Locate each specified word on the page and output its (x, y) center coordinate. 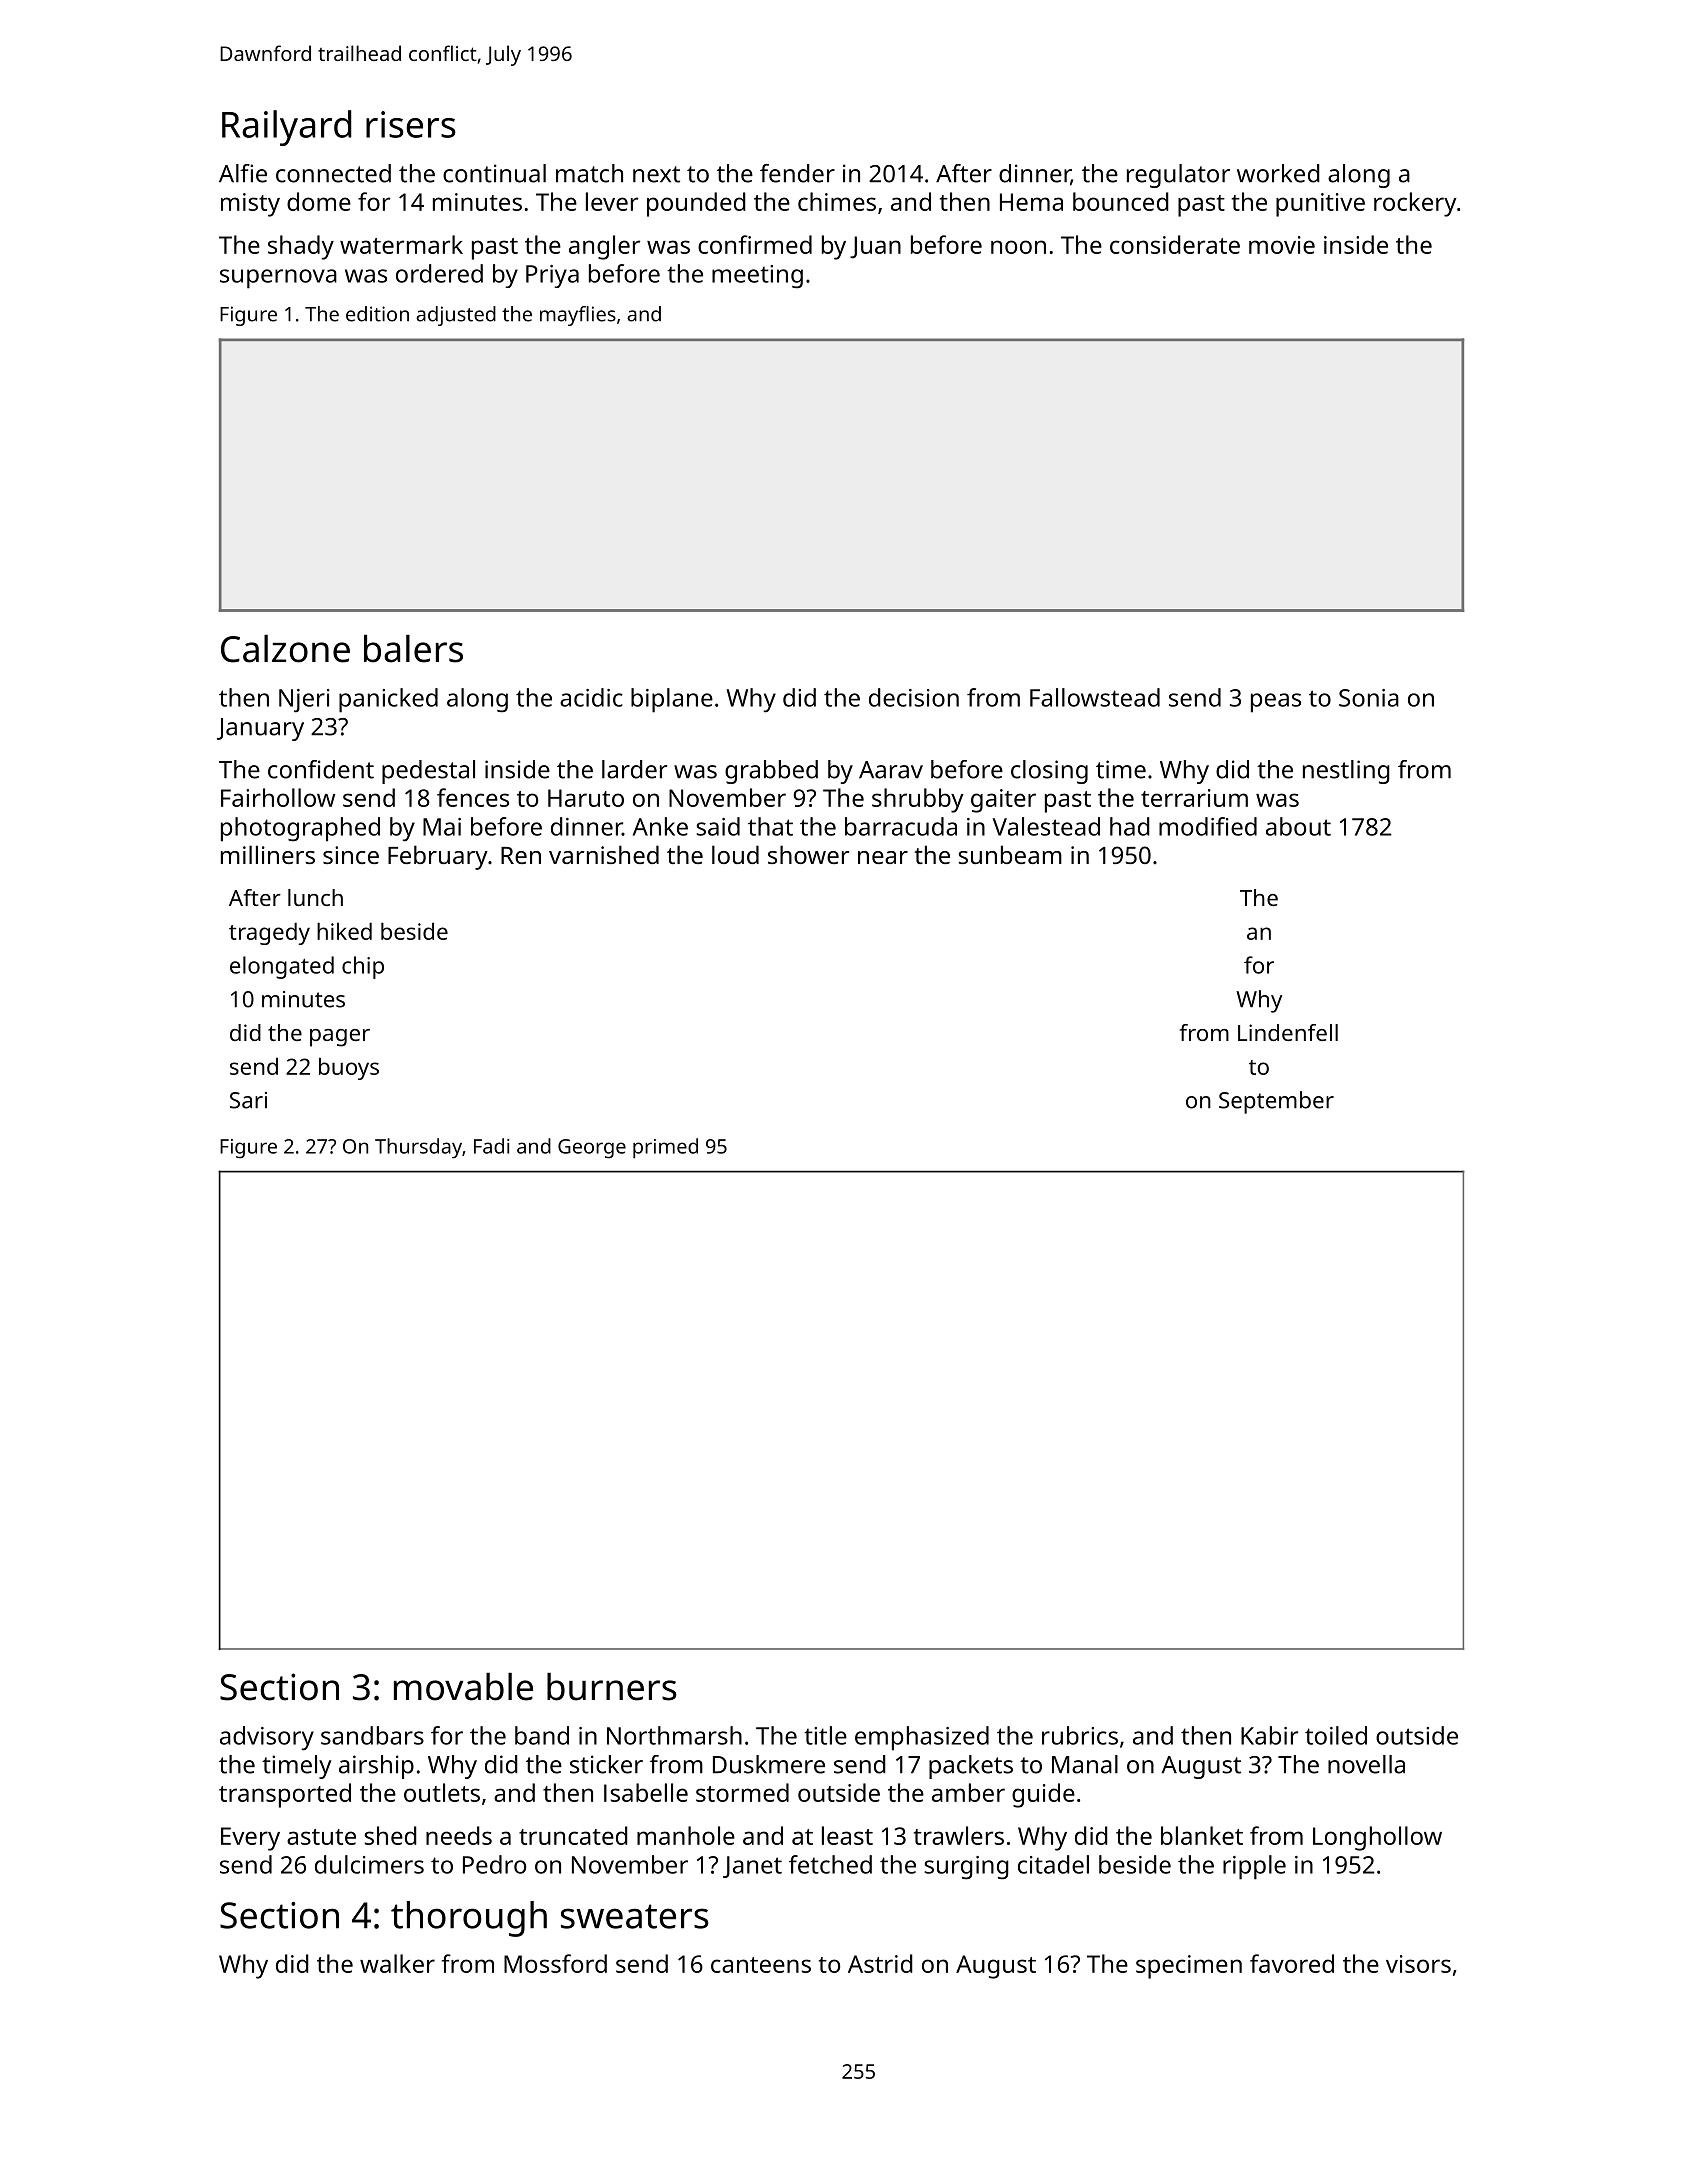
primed (665, 1148)
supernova (278, 279)
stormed (742, 1792)
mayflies (578, 316)
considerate (1175, 244)
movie (1282, 245)
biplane (672, 700)
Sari (248, 1100)
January (260, 729)
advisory (267, 1738)
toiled (1336, 1735)
